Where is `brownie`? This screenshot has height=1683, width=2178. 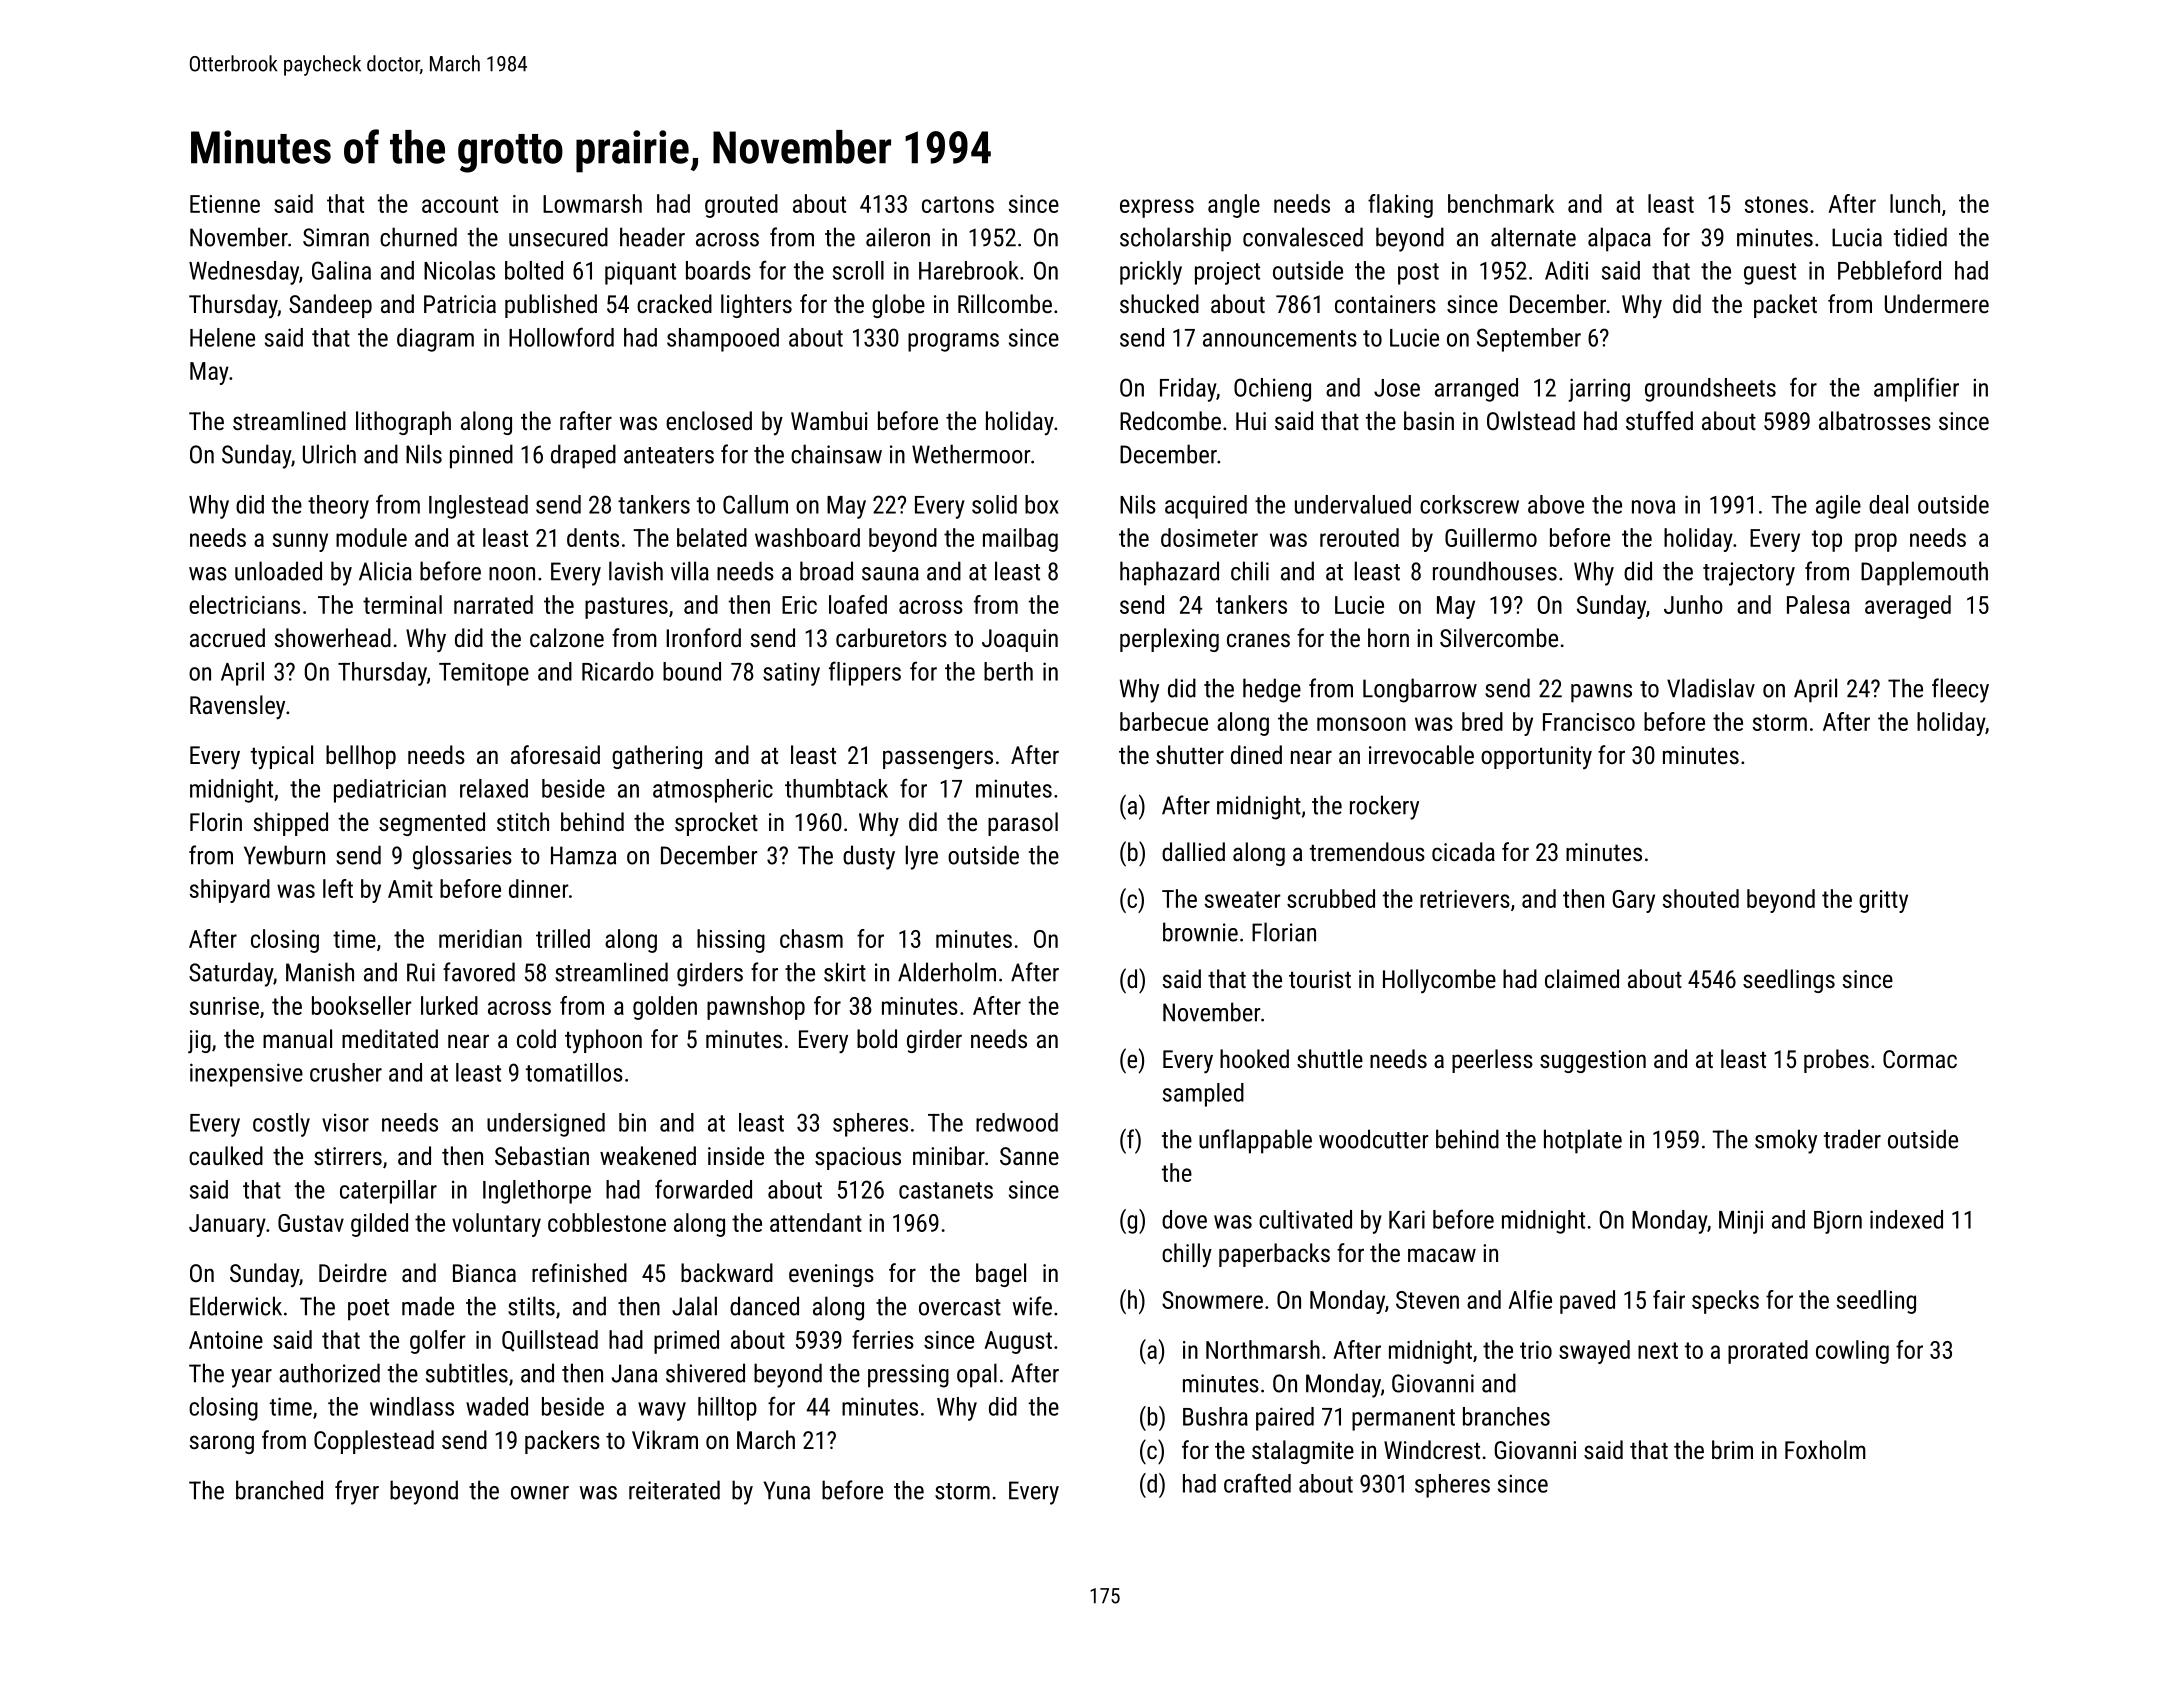 brownie is located at coordinates (1200, 932).
